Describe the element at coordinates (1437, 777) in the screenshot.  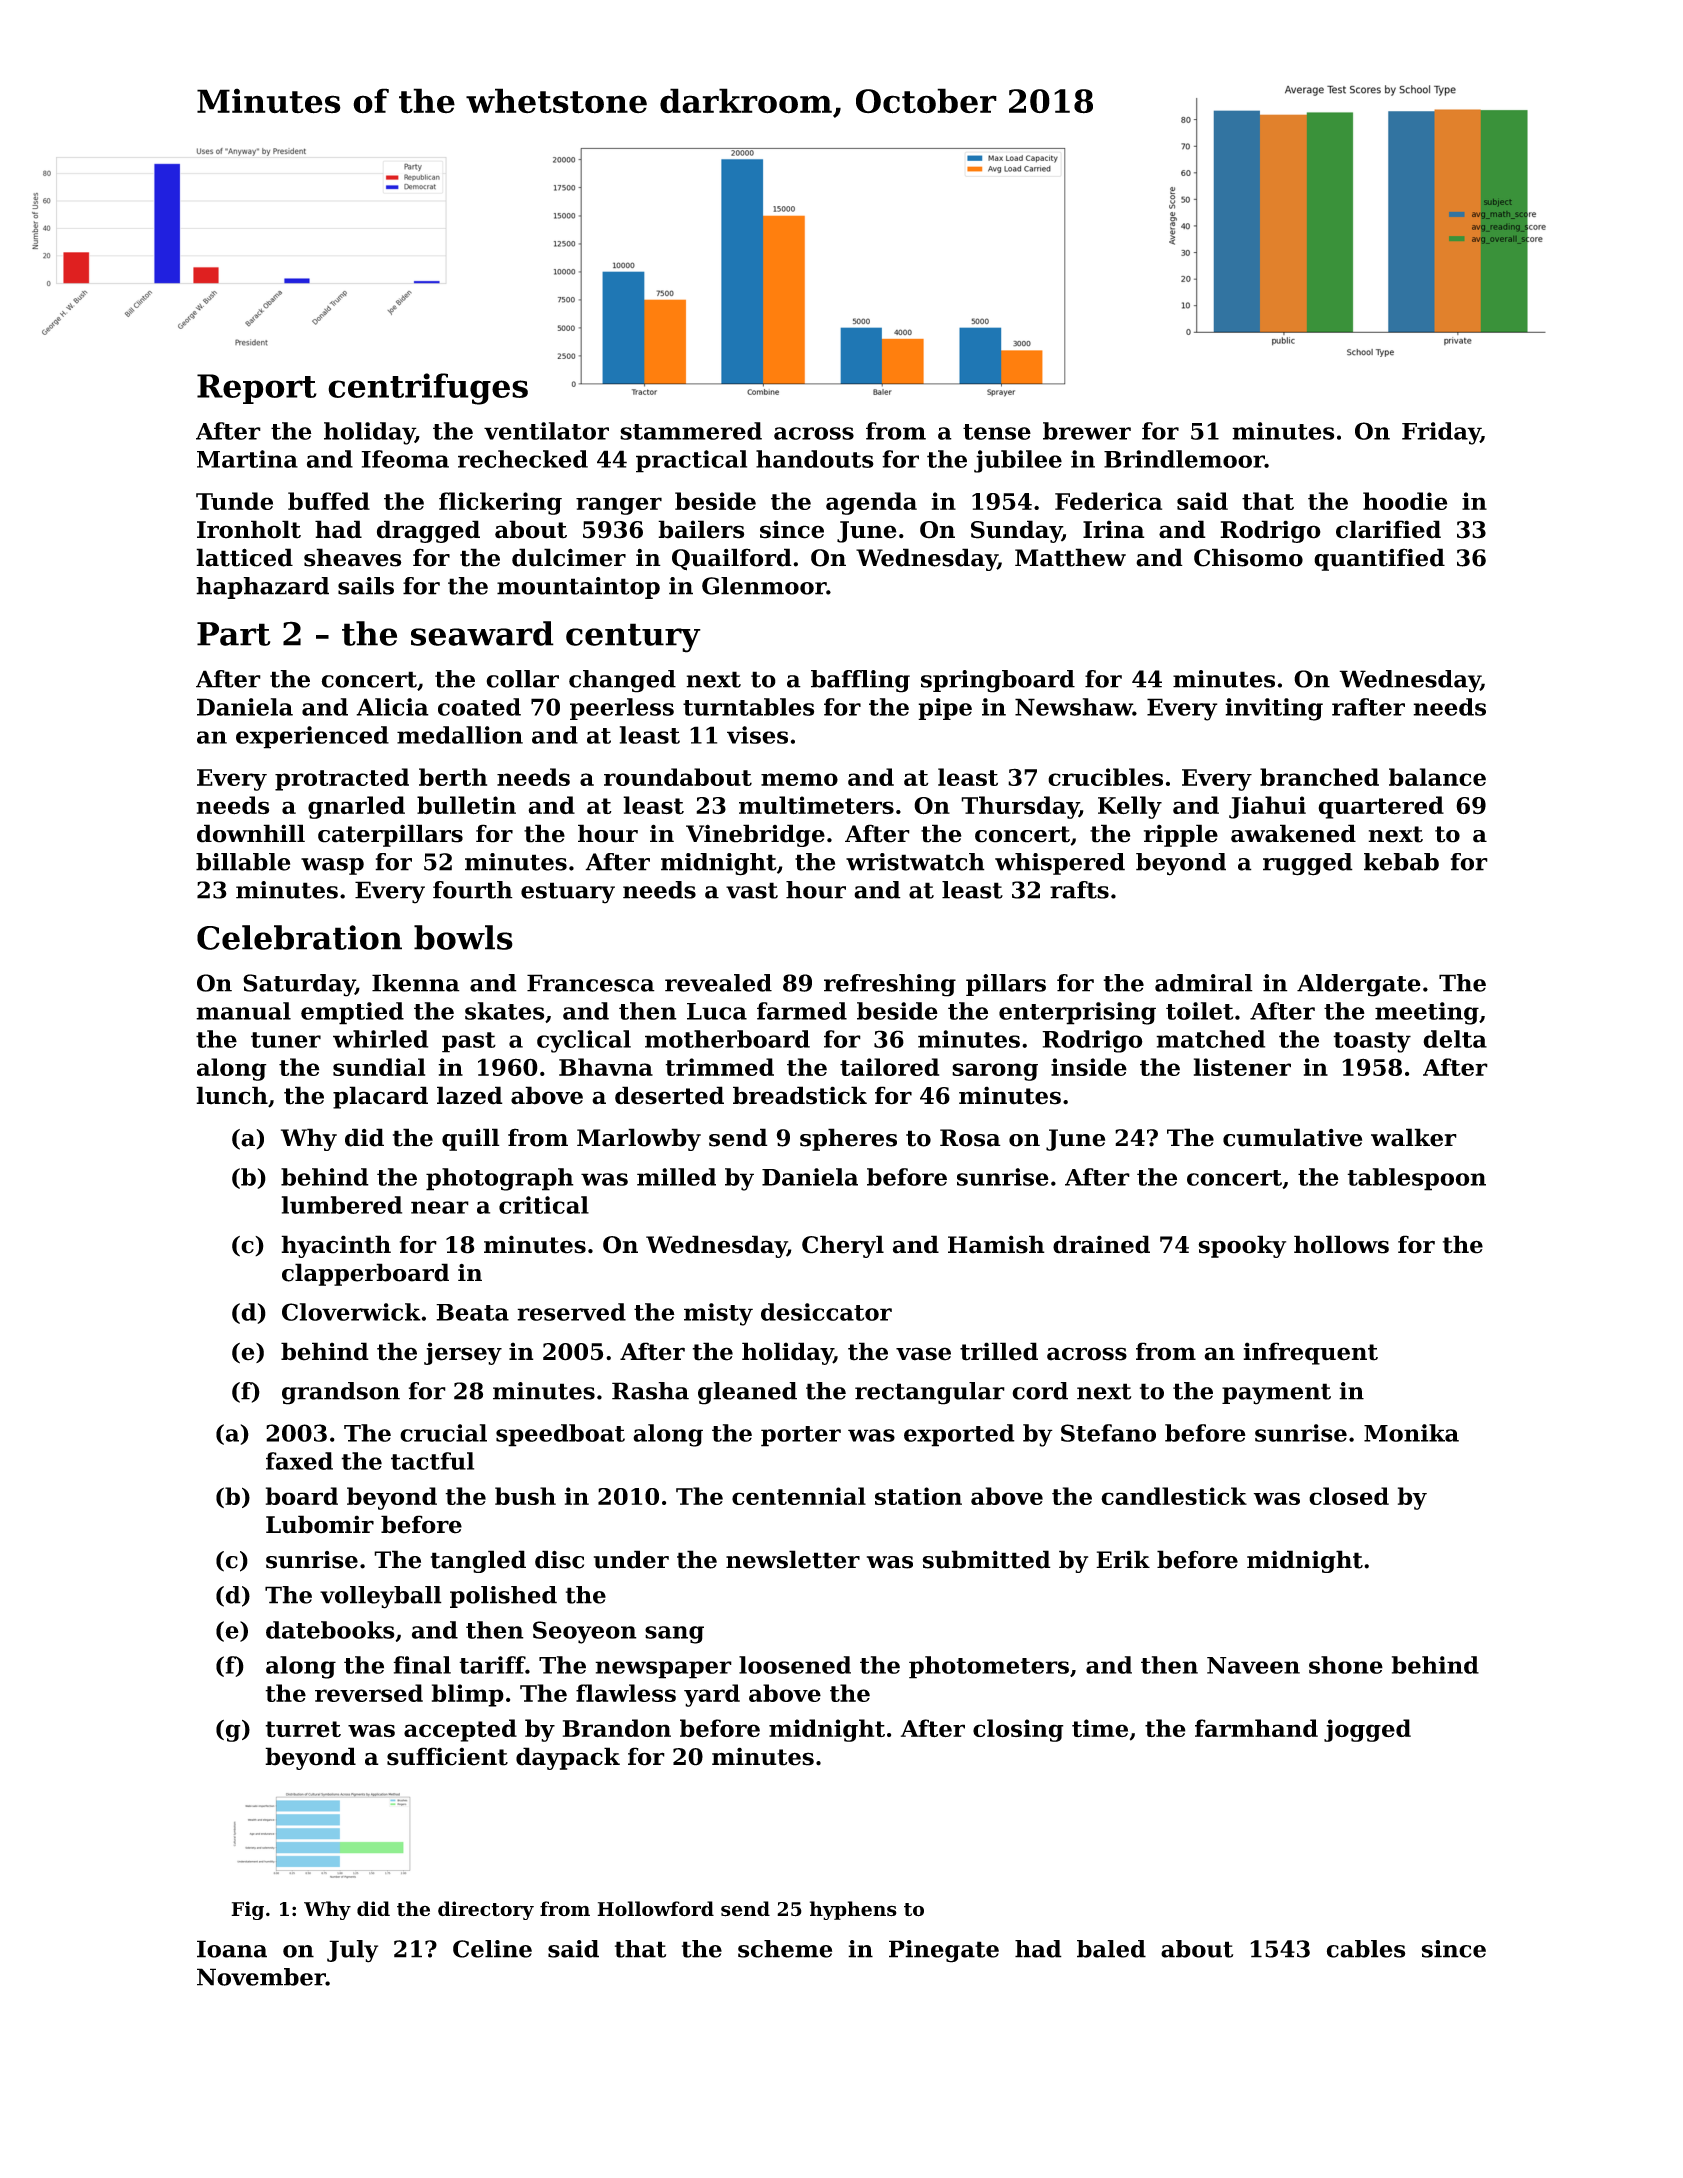
I see `balance` at that location.
